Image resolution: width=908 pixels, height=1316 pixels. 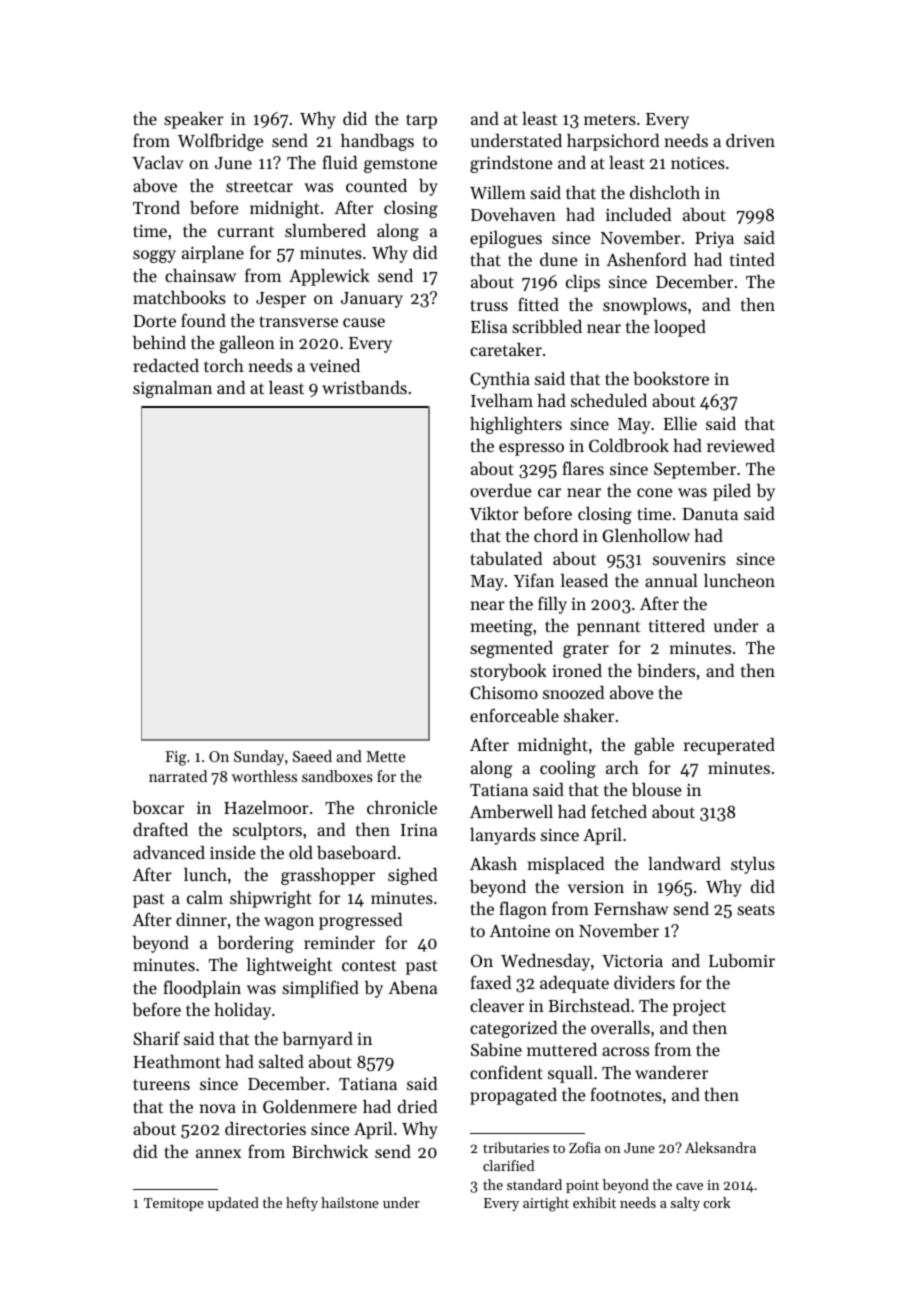 I want to click on flagon, so click(x=523, y=910).
